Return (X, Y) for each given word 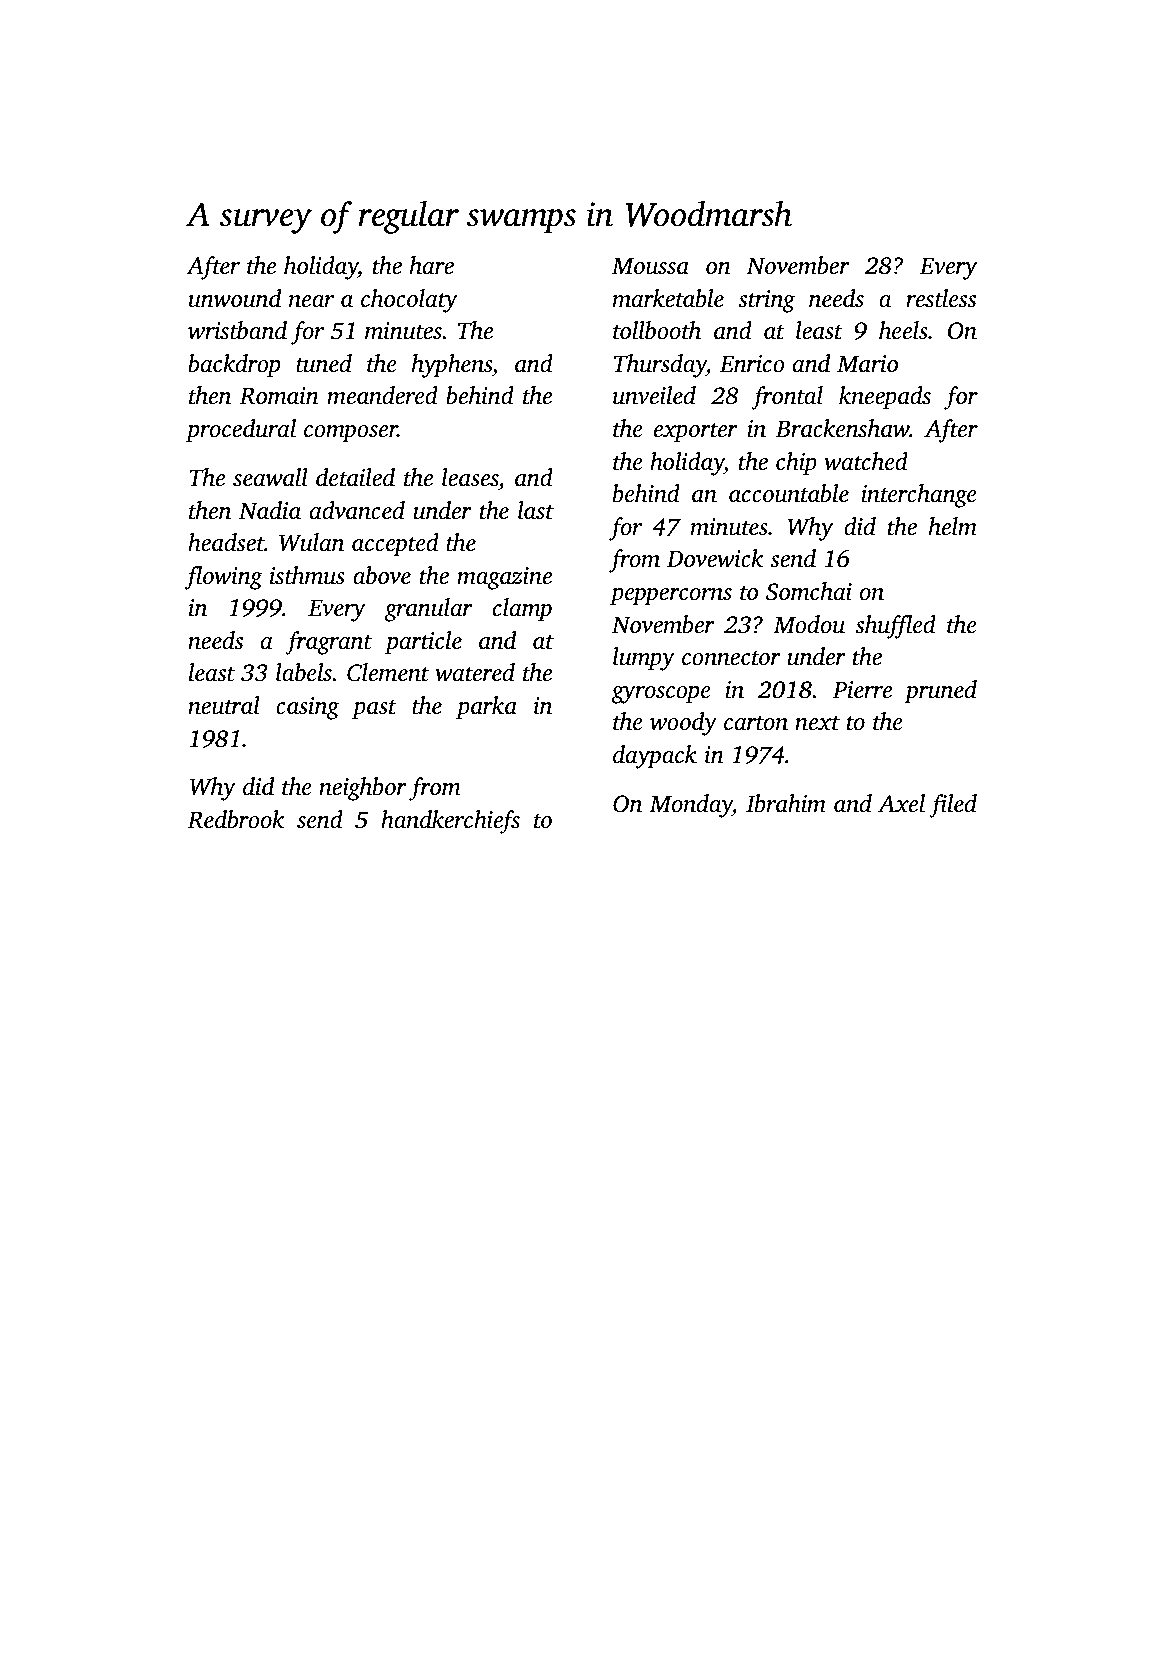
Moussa (650, 266)
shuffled (895, 627)
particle (423, 643)
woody (683, 724)
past (374, 710)
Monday (691, 806)
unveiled (654, 395)
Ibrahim (786, 803)
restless (941, 298)
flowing (224, 578)
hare (432, 265)
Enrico (752, 364)
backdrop (234, 366)
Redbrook (235, 819)
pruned (940, 692)
